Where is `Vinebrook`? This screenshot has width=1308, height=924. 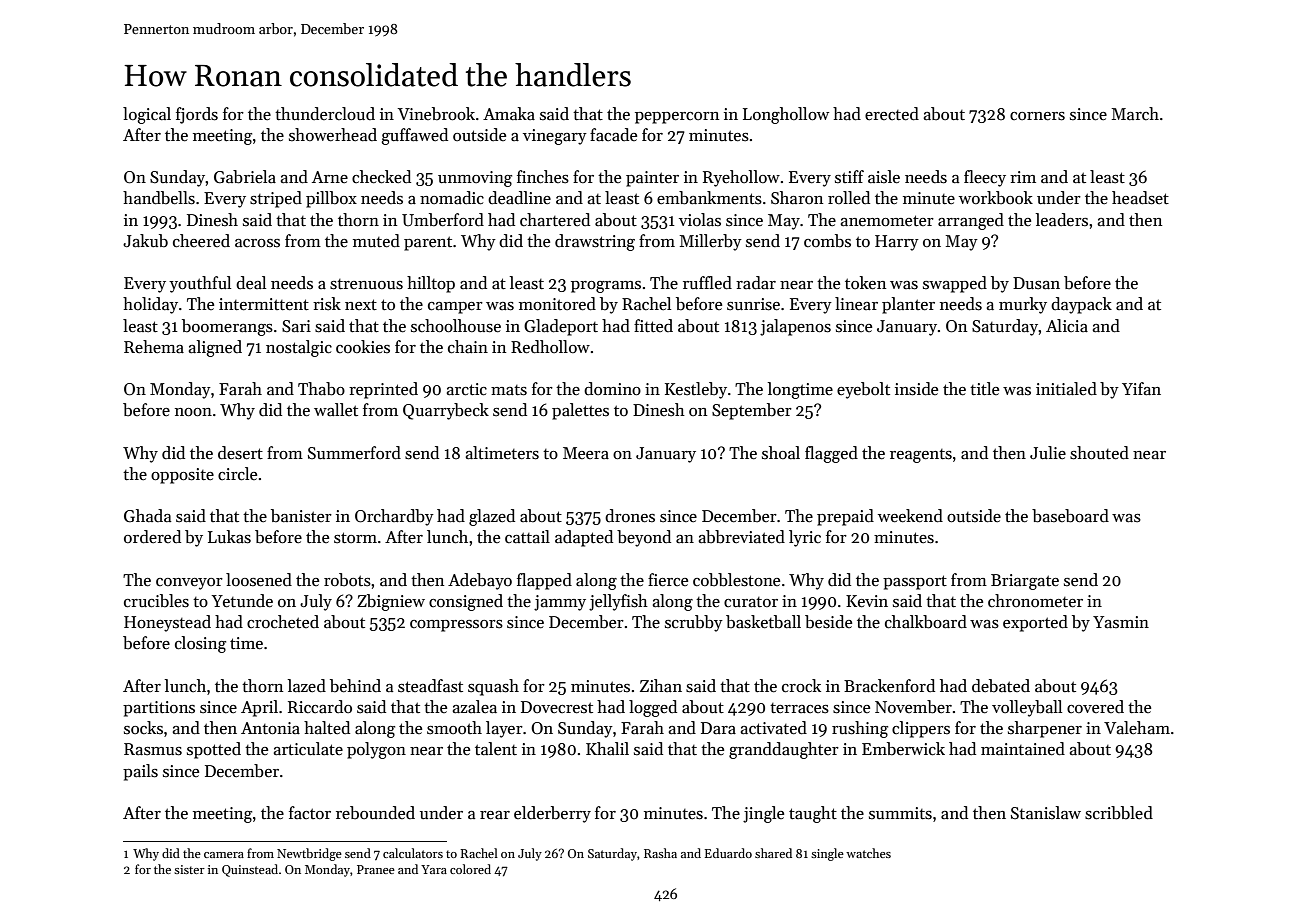
Vinebrook is located at coordinates (436, 114).
